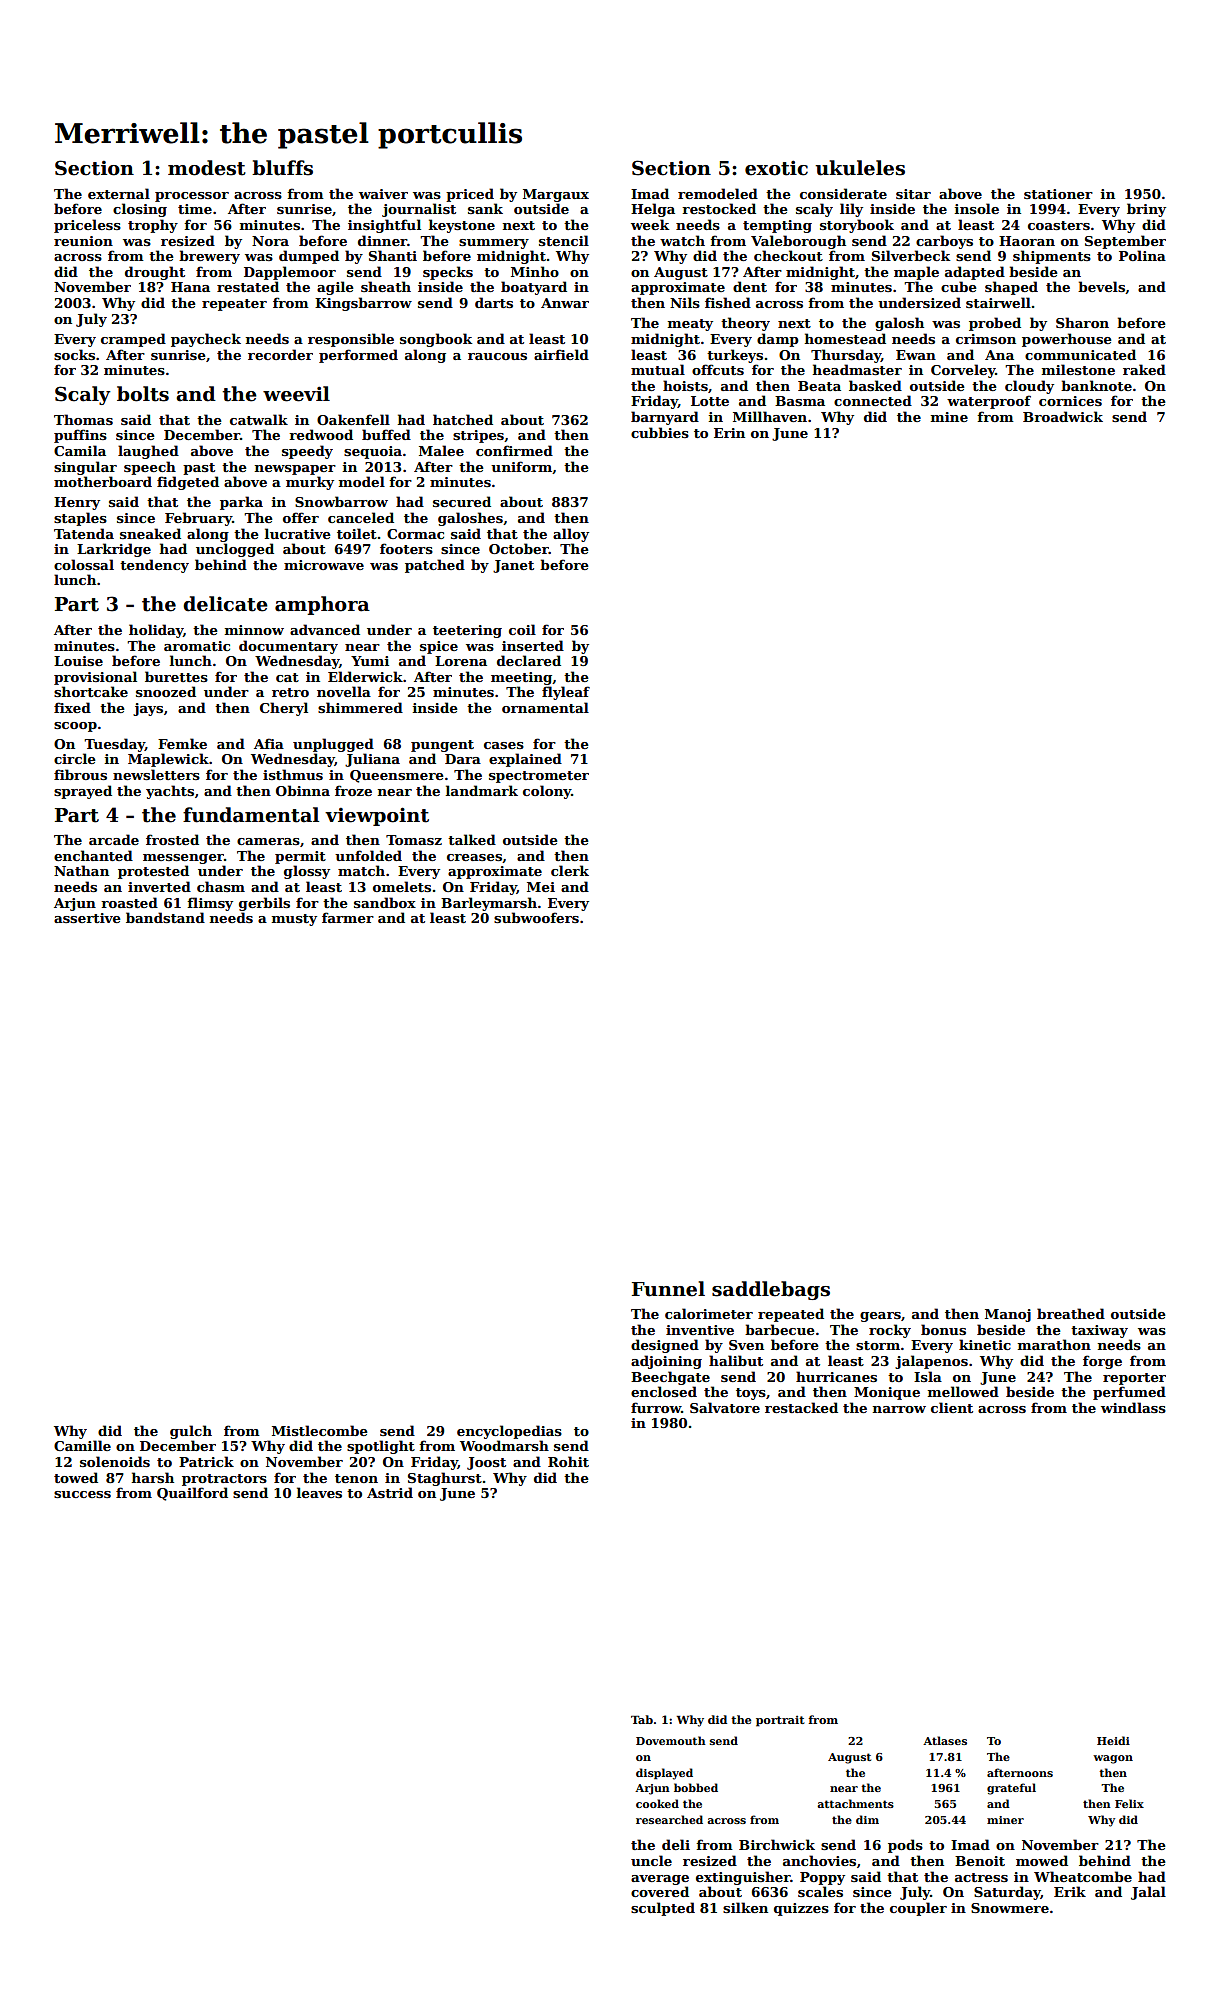 This screenshot has width=1220, height=2009. What do you see at coordinates (348, 917) in the screenshot?
I see `farmer` at bounding box center [348, 917].
